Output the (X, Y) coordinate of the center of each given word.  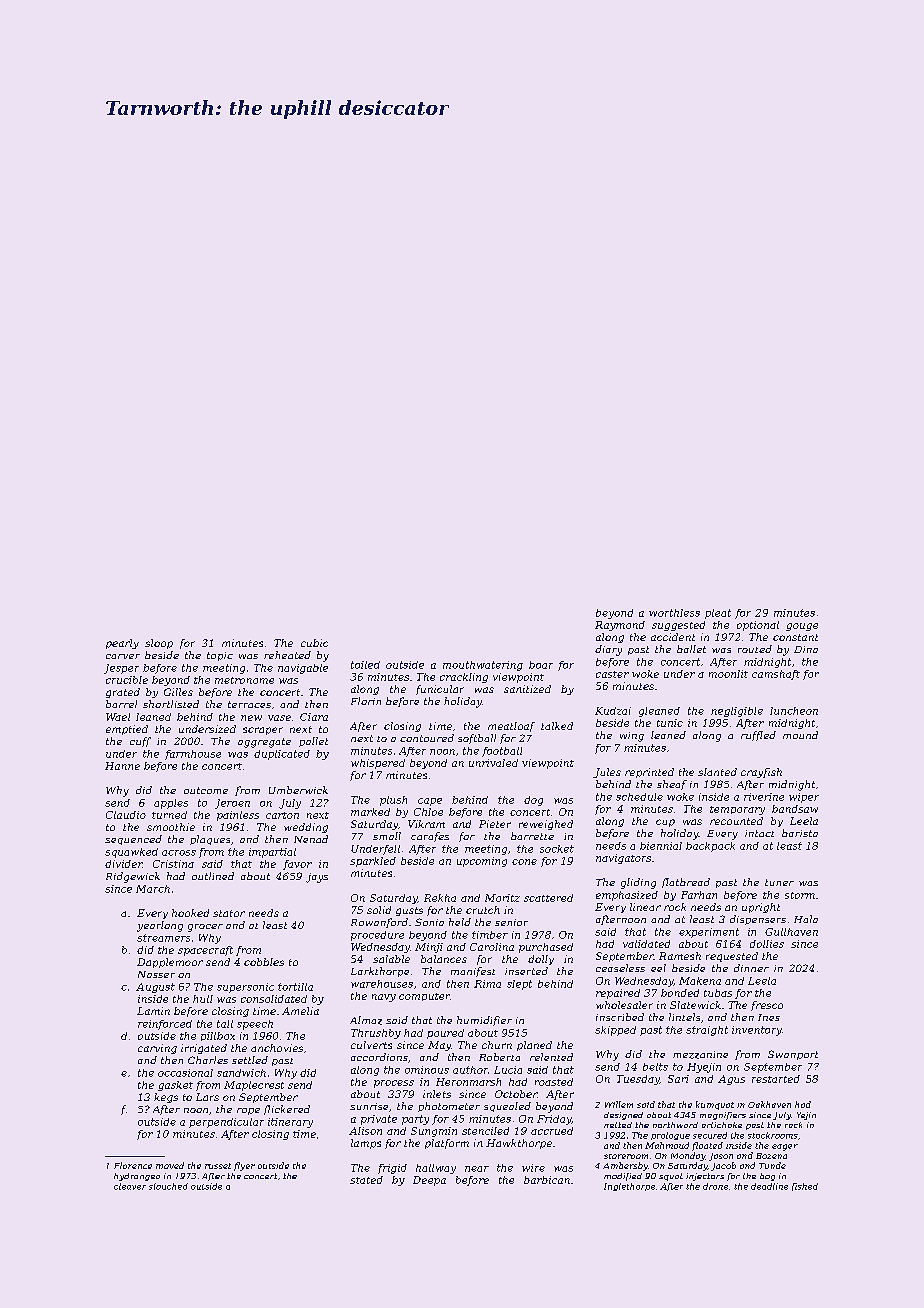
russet (218, 1166)
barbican (547, 1180)
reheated (287, 655)
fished (805, 1187)
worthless (674, 613)
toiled (365, 665)
